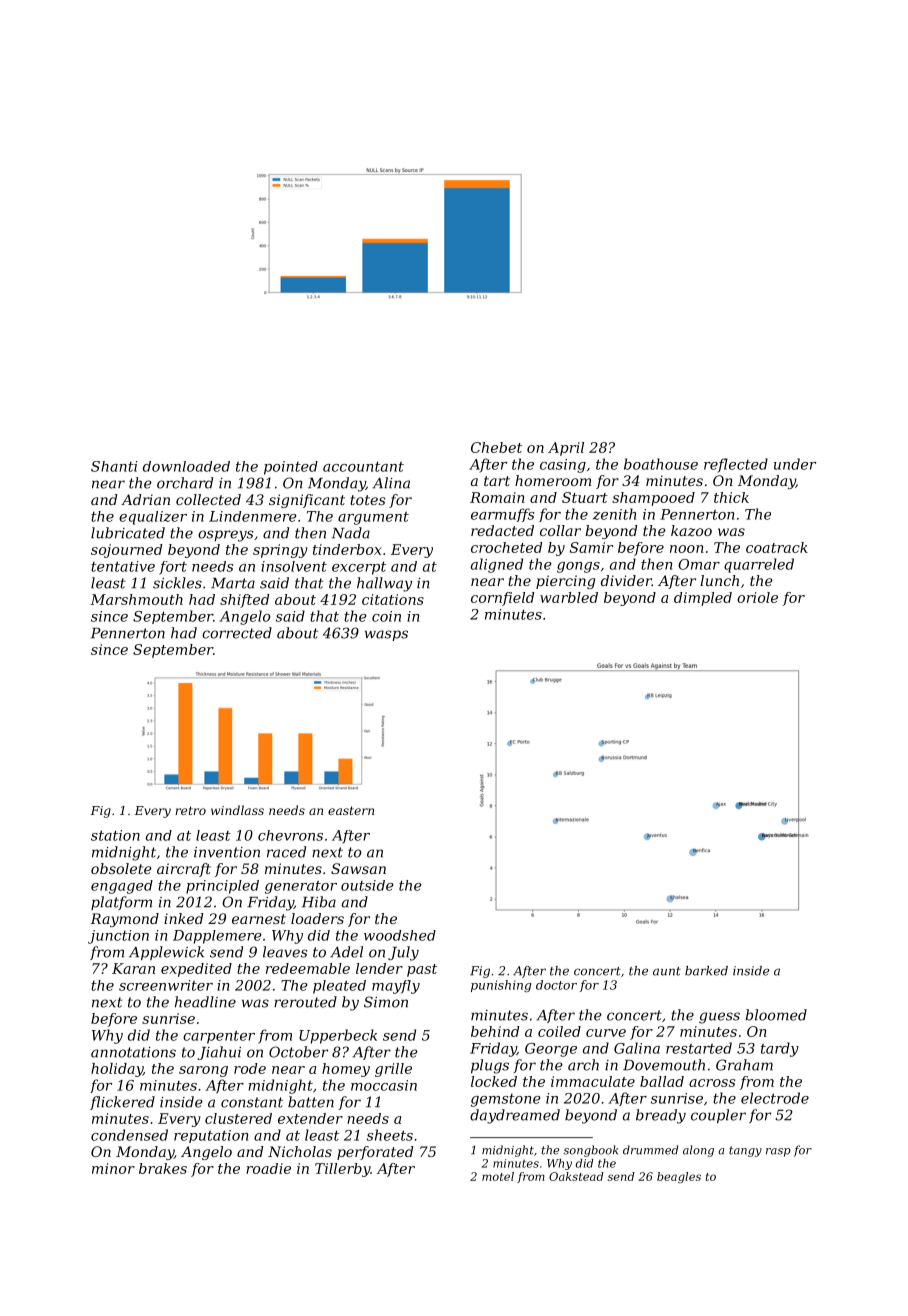  Describe the element at coordinates (667, 971) in the document. I see `aunt` at that location.
